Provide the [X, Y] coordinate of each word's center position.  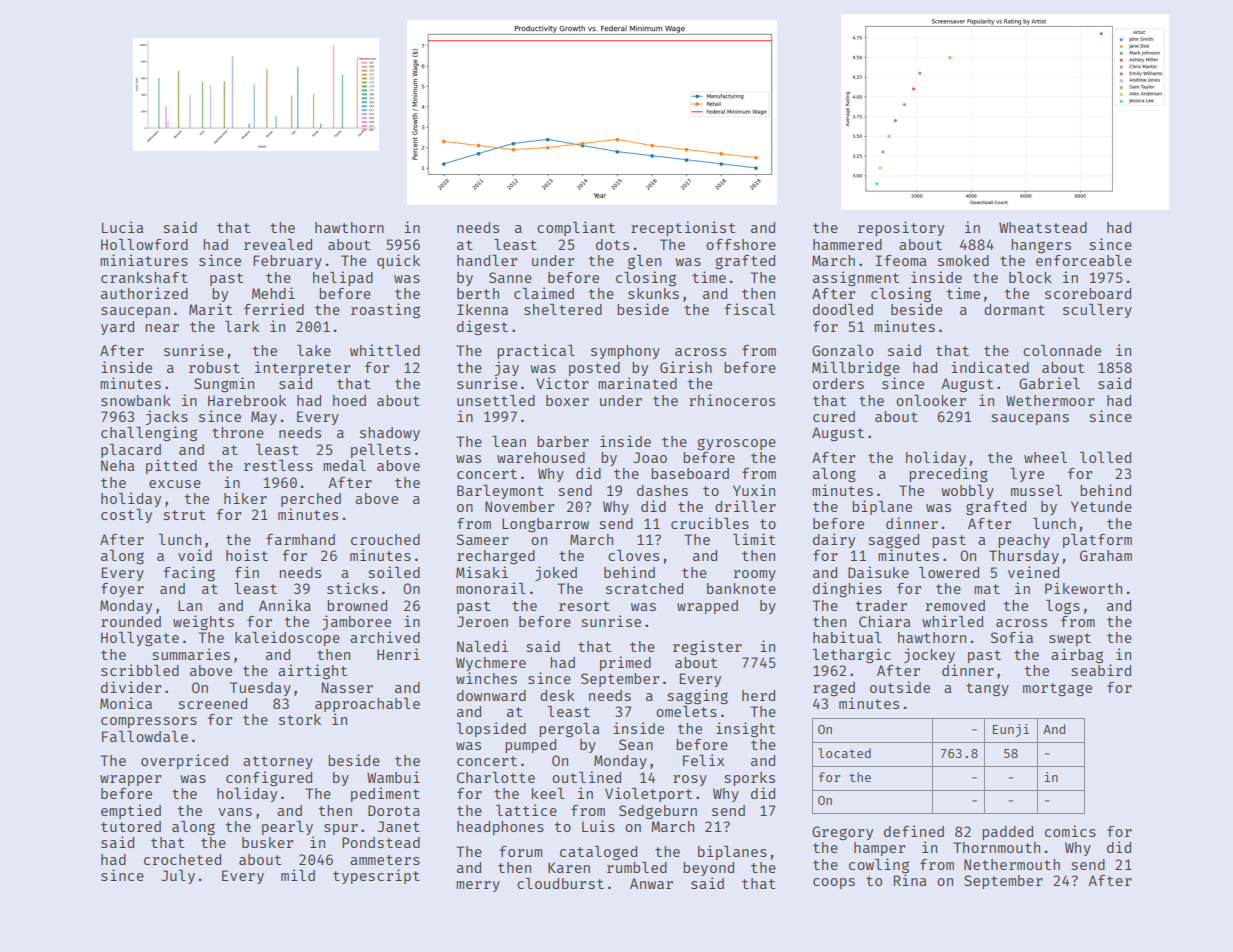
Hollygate [140, 639]
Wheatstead [1043, 227]
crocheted [182, 859]
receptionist [683, 228]
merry [478, 886]
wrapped [707, 607]
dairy [834, 540]
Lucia [123, 227]
